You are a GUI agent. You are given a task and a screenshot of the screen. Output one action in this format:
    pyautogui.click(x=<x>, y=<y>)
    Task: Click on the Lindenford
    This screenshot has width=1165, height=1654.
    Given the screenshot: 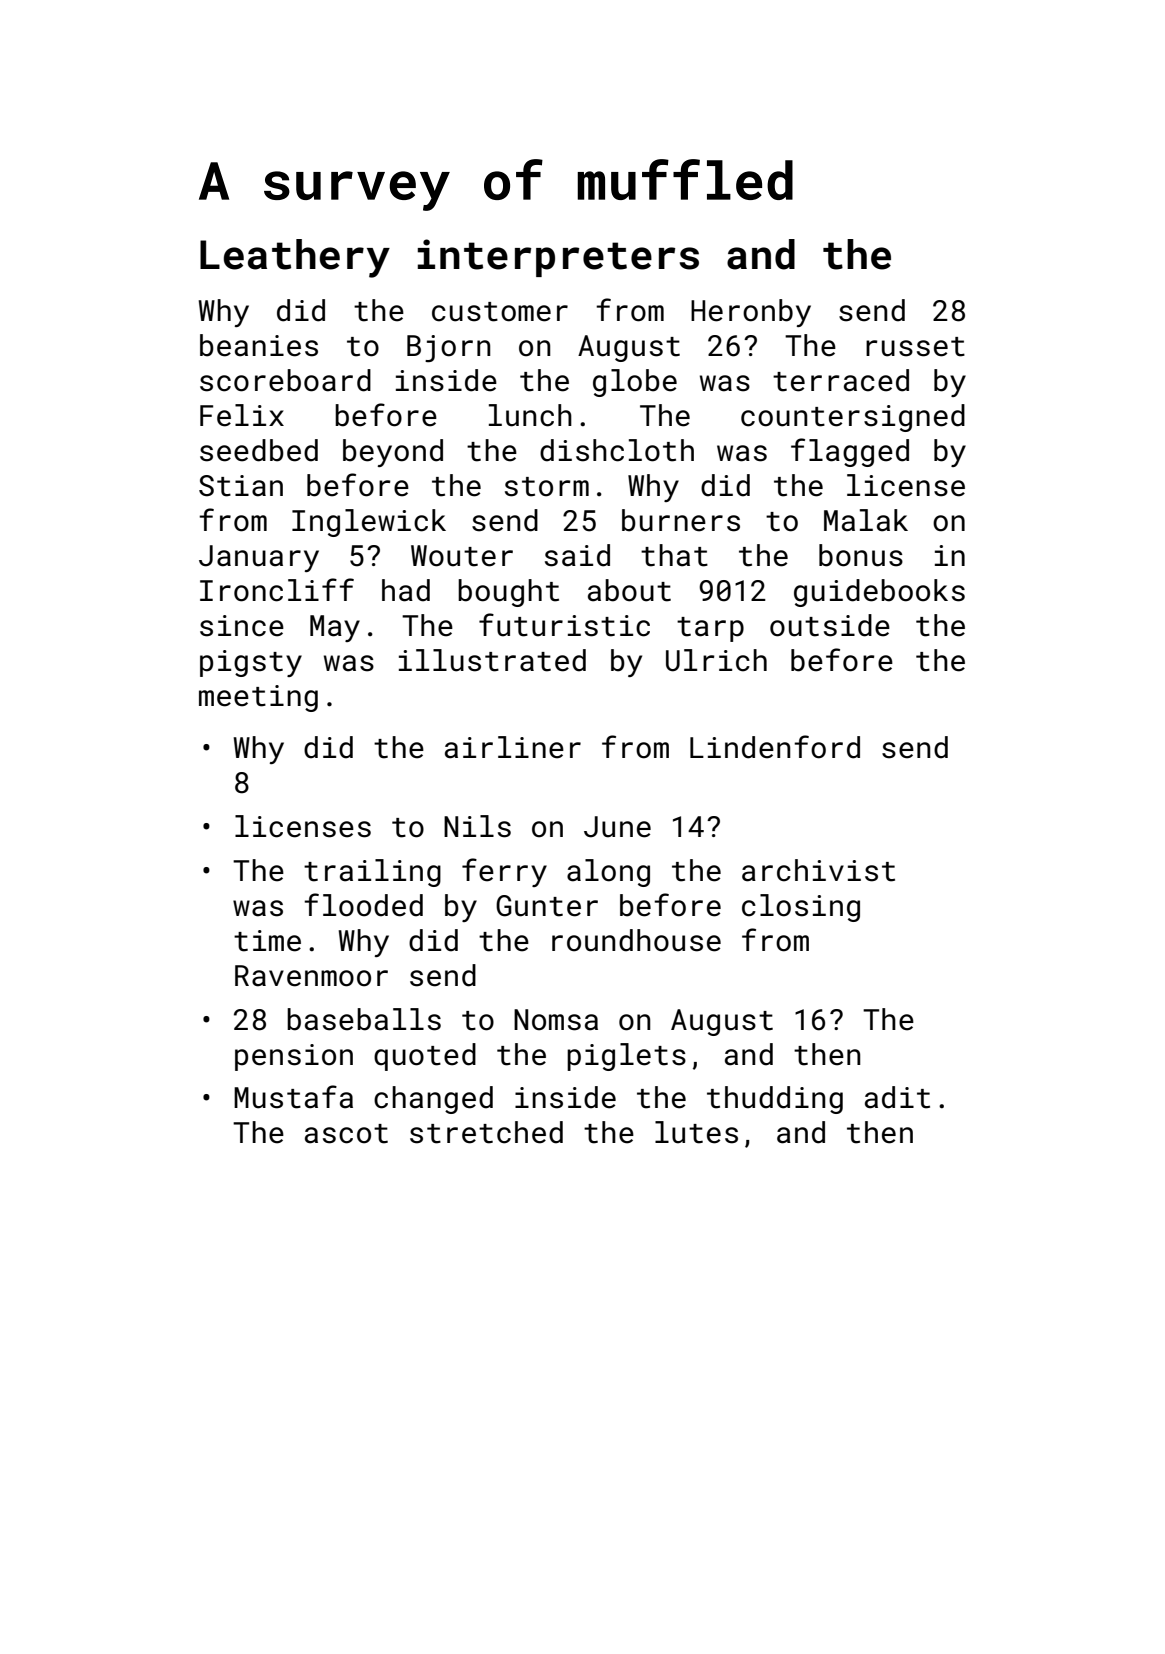 What is the action you would take?
    pyautogui.click(x=775, y=747)
